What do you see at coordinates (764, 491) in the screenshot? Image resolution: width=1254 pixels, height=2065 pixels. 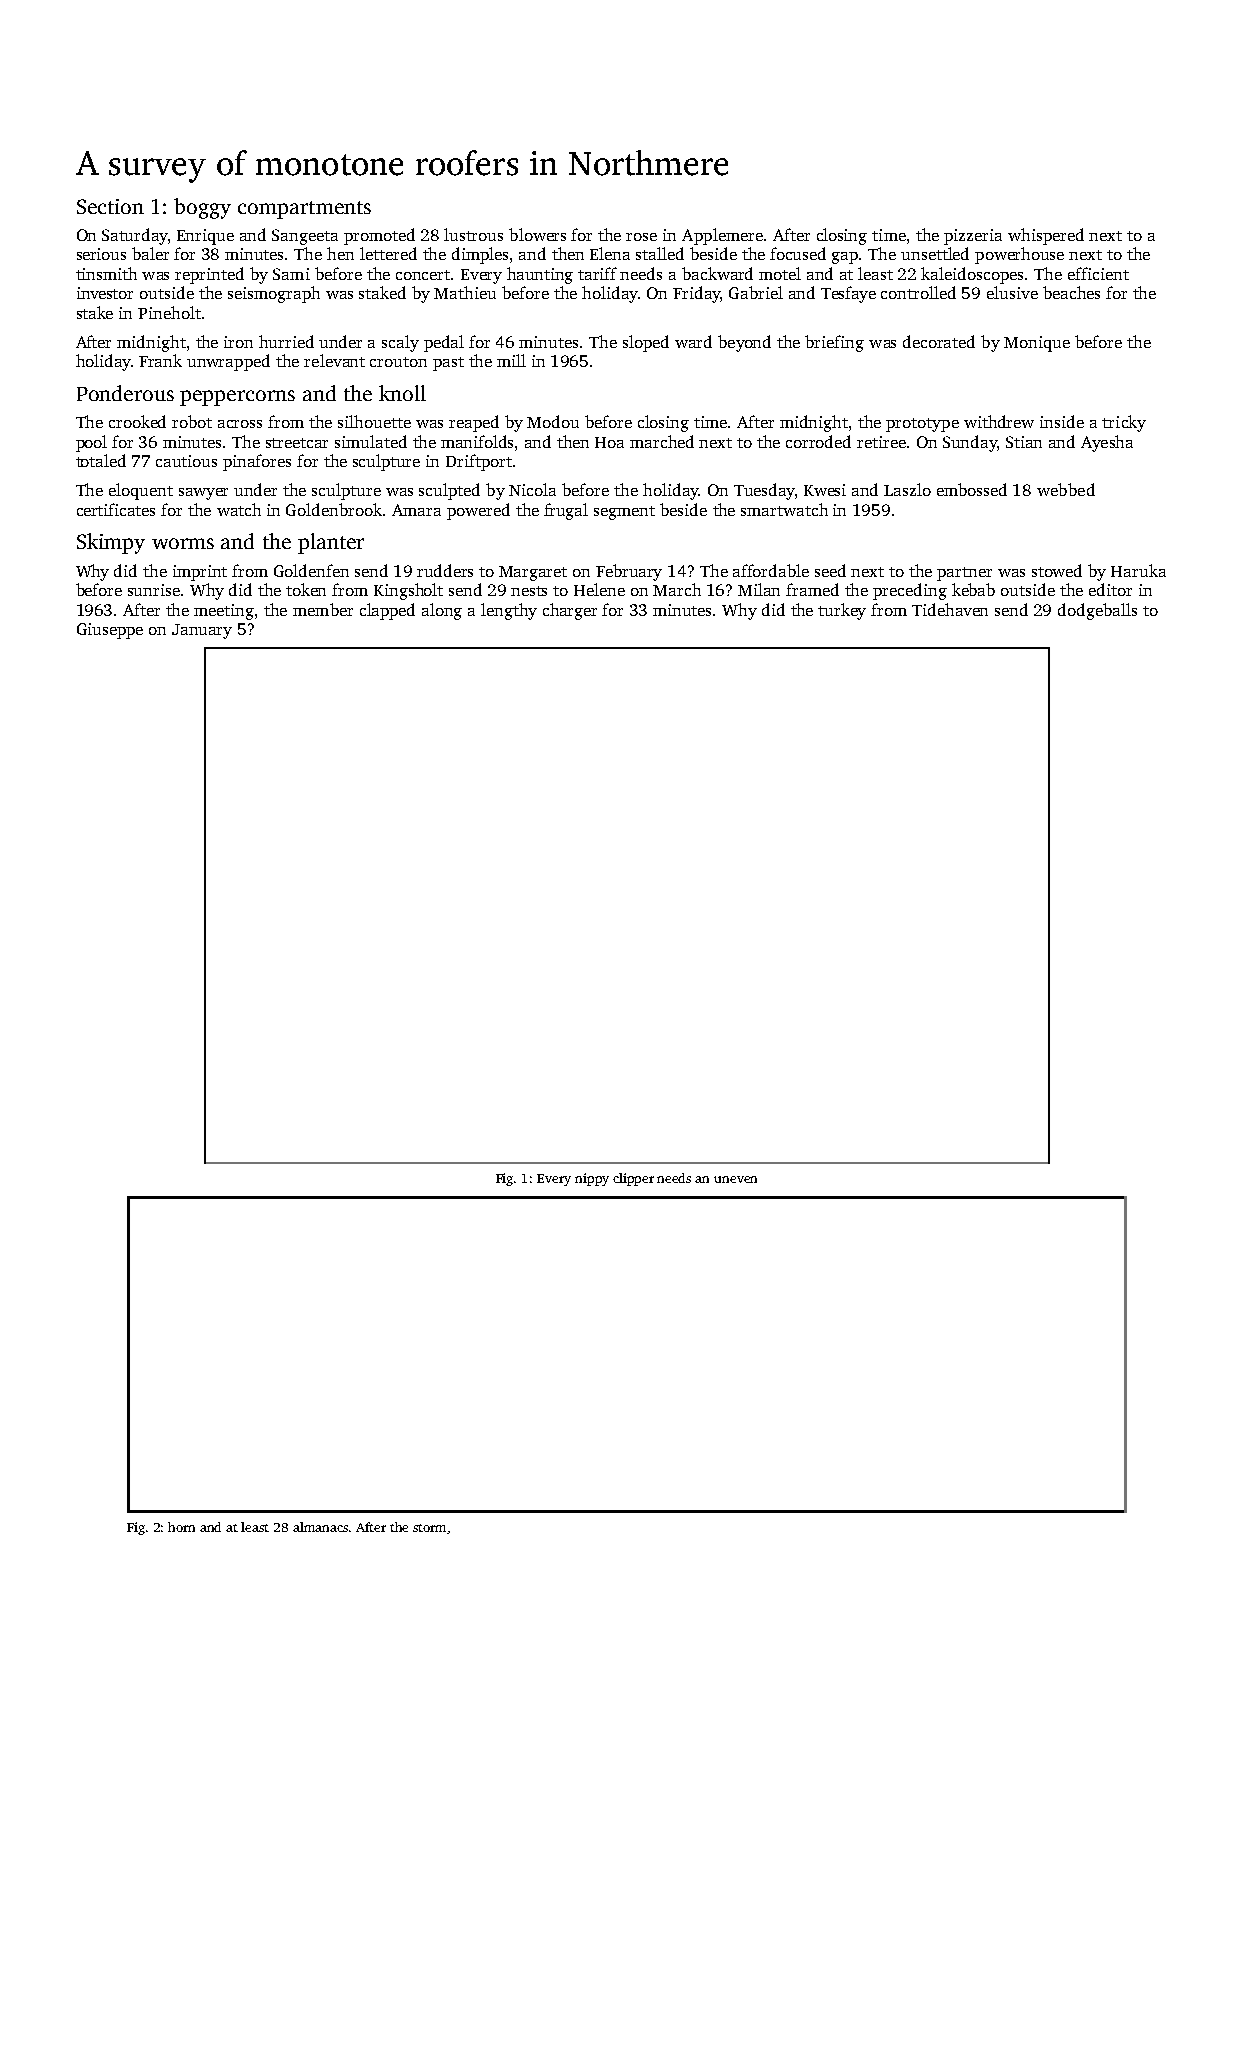 I see `Tuesday` at bounding box center [764, 491].
